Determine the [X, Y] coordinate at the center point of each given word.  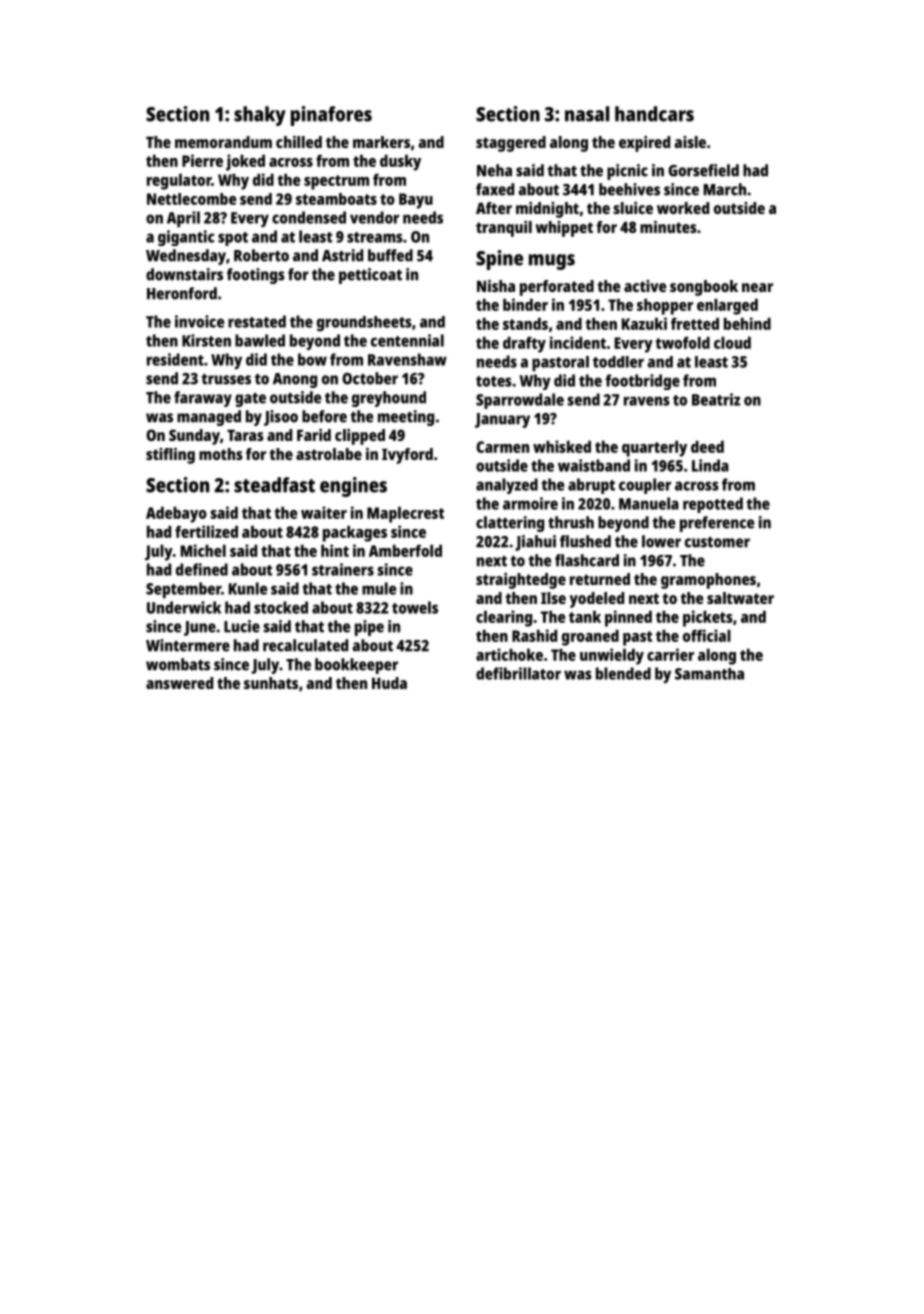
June [200, 628]
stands [525, 324]
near [757, 287]
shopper [665, 307]
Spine [499, 260]
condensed [309, 217]
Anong [295, 380]
